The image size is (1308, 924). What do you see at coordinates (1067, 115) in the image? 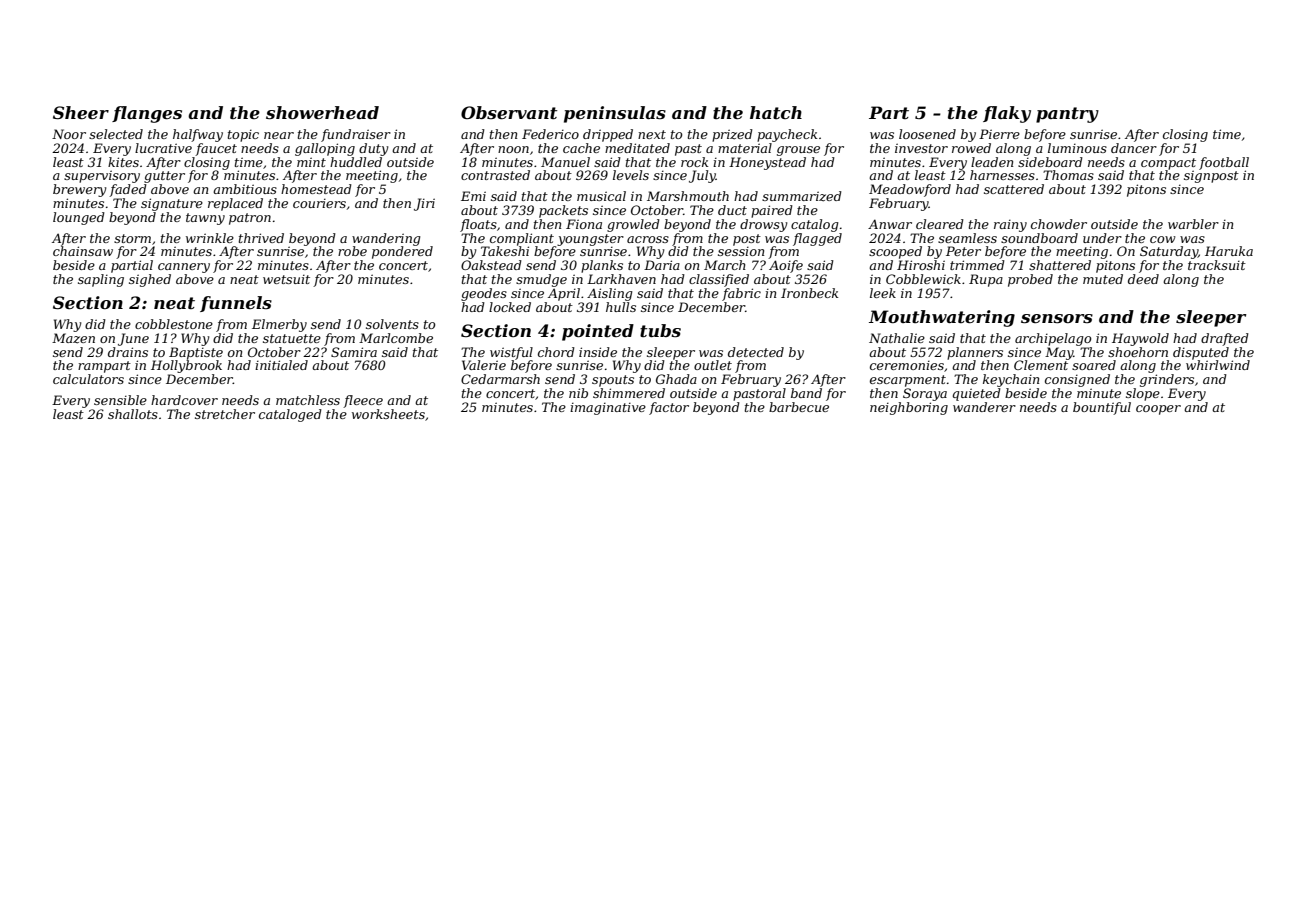
I see `pantry` at bounding box center [1067, 115].
